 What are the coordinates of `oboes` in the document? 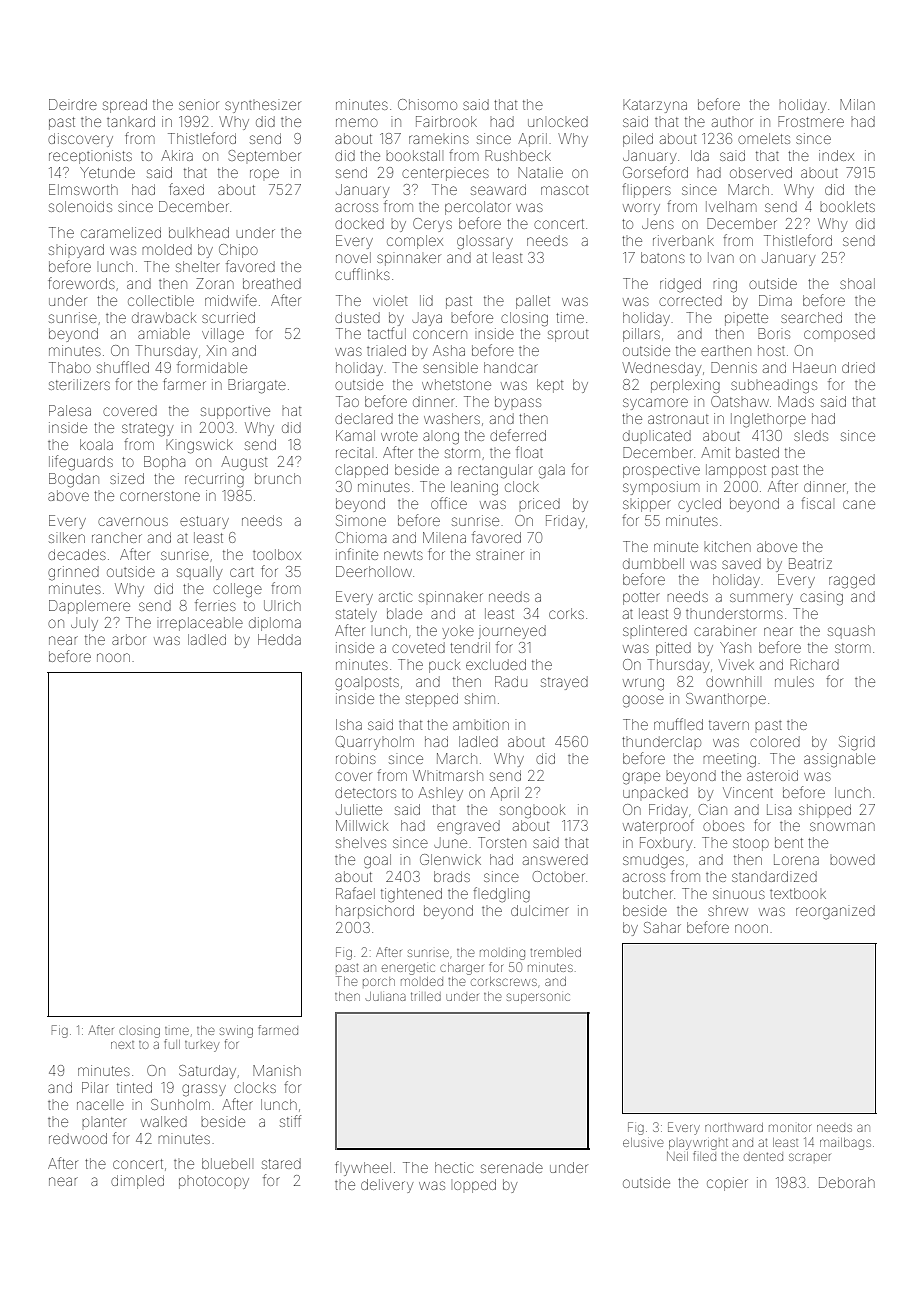 It's located at (723, 825).
